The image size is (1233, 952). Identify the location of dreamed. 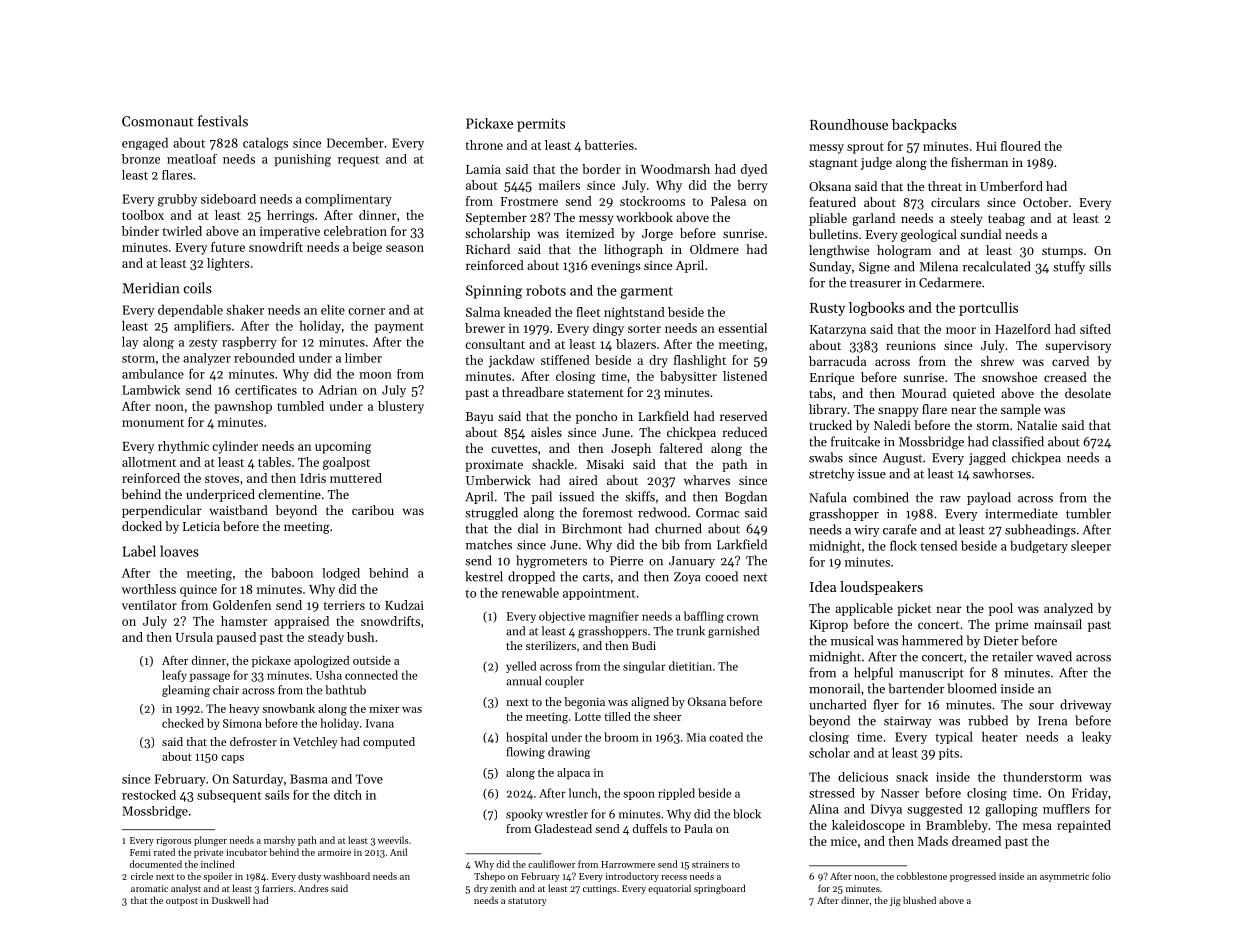
(976, 841).
